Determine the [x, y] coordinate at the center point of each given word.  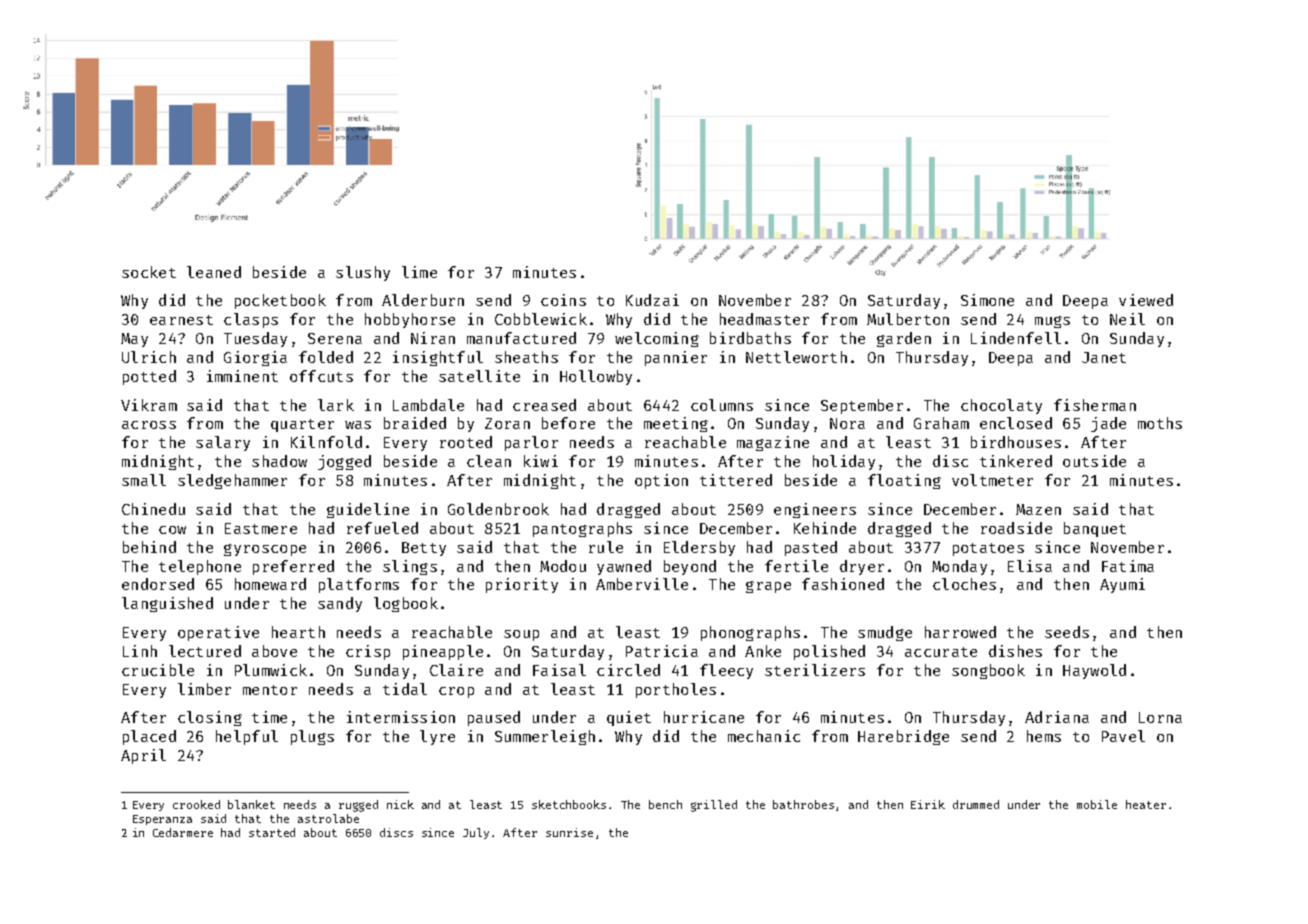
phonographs [750, 633]
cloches [964, 584]
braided [415, 423]
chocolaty [1001, 406]
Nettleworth [796, 357]
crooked [196, 804]
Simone [987, 300]
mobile [1097, 804]
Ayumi [1122, 585]
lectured [205, 651]
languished [167, 604]
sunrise [569, 832]
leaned [214, 272]
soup [521, 635]
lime [419, 272]
